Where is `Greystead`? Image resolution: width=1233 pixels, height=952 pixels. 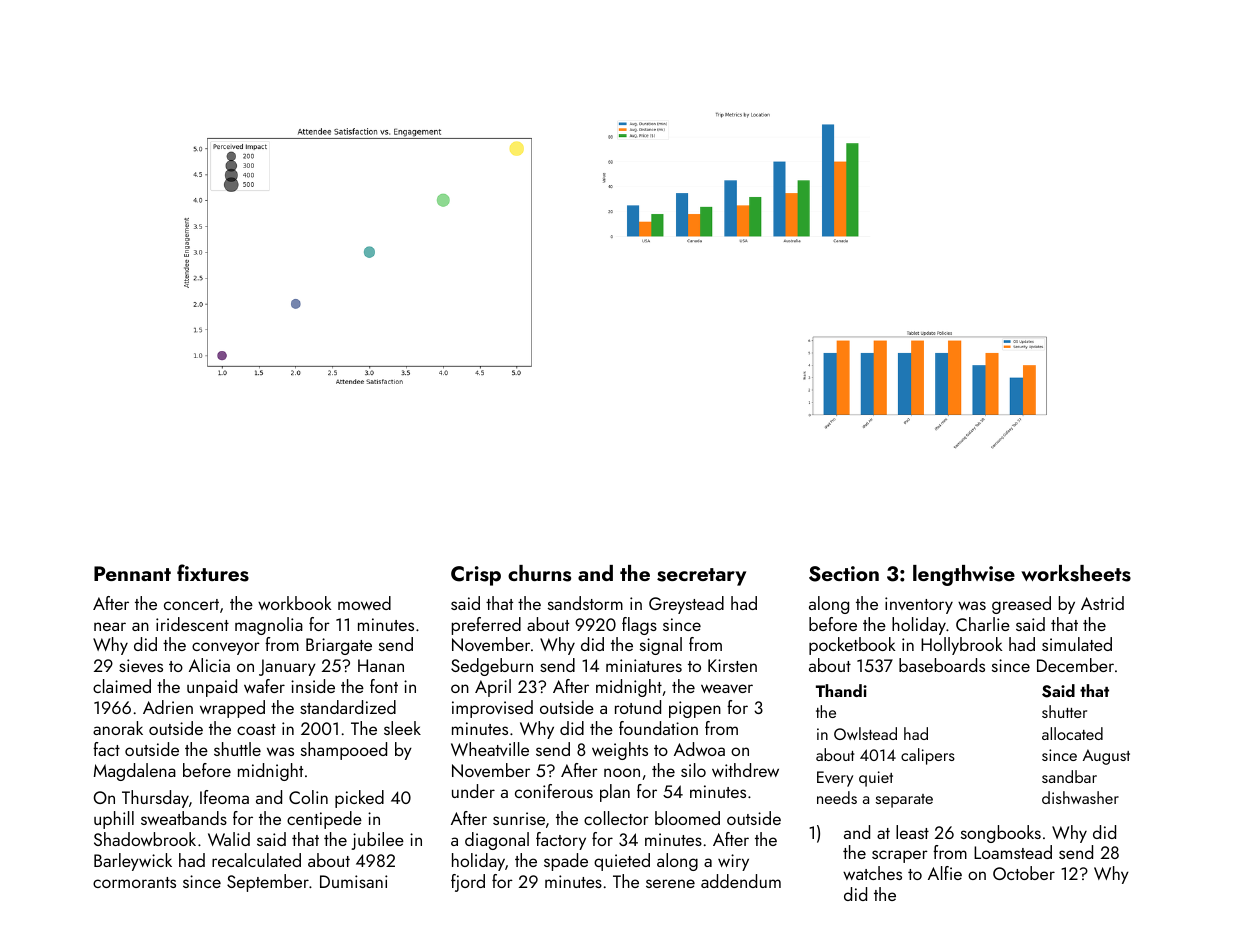
Greystead is located at coordinates (686, 605).
